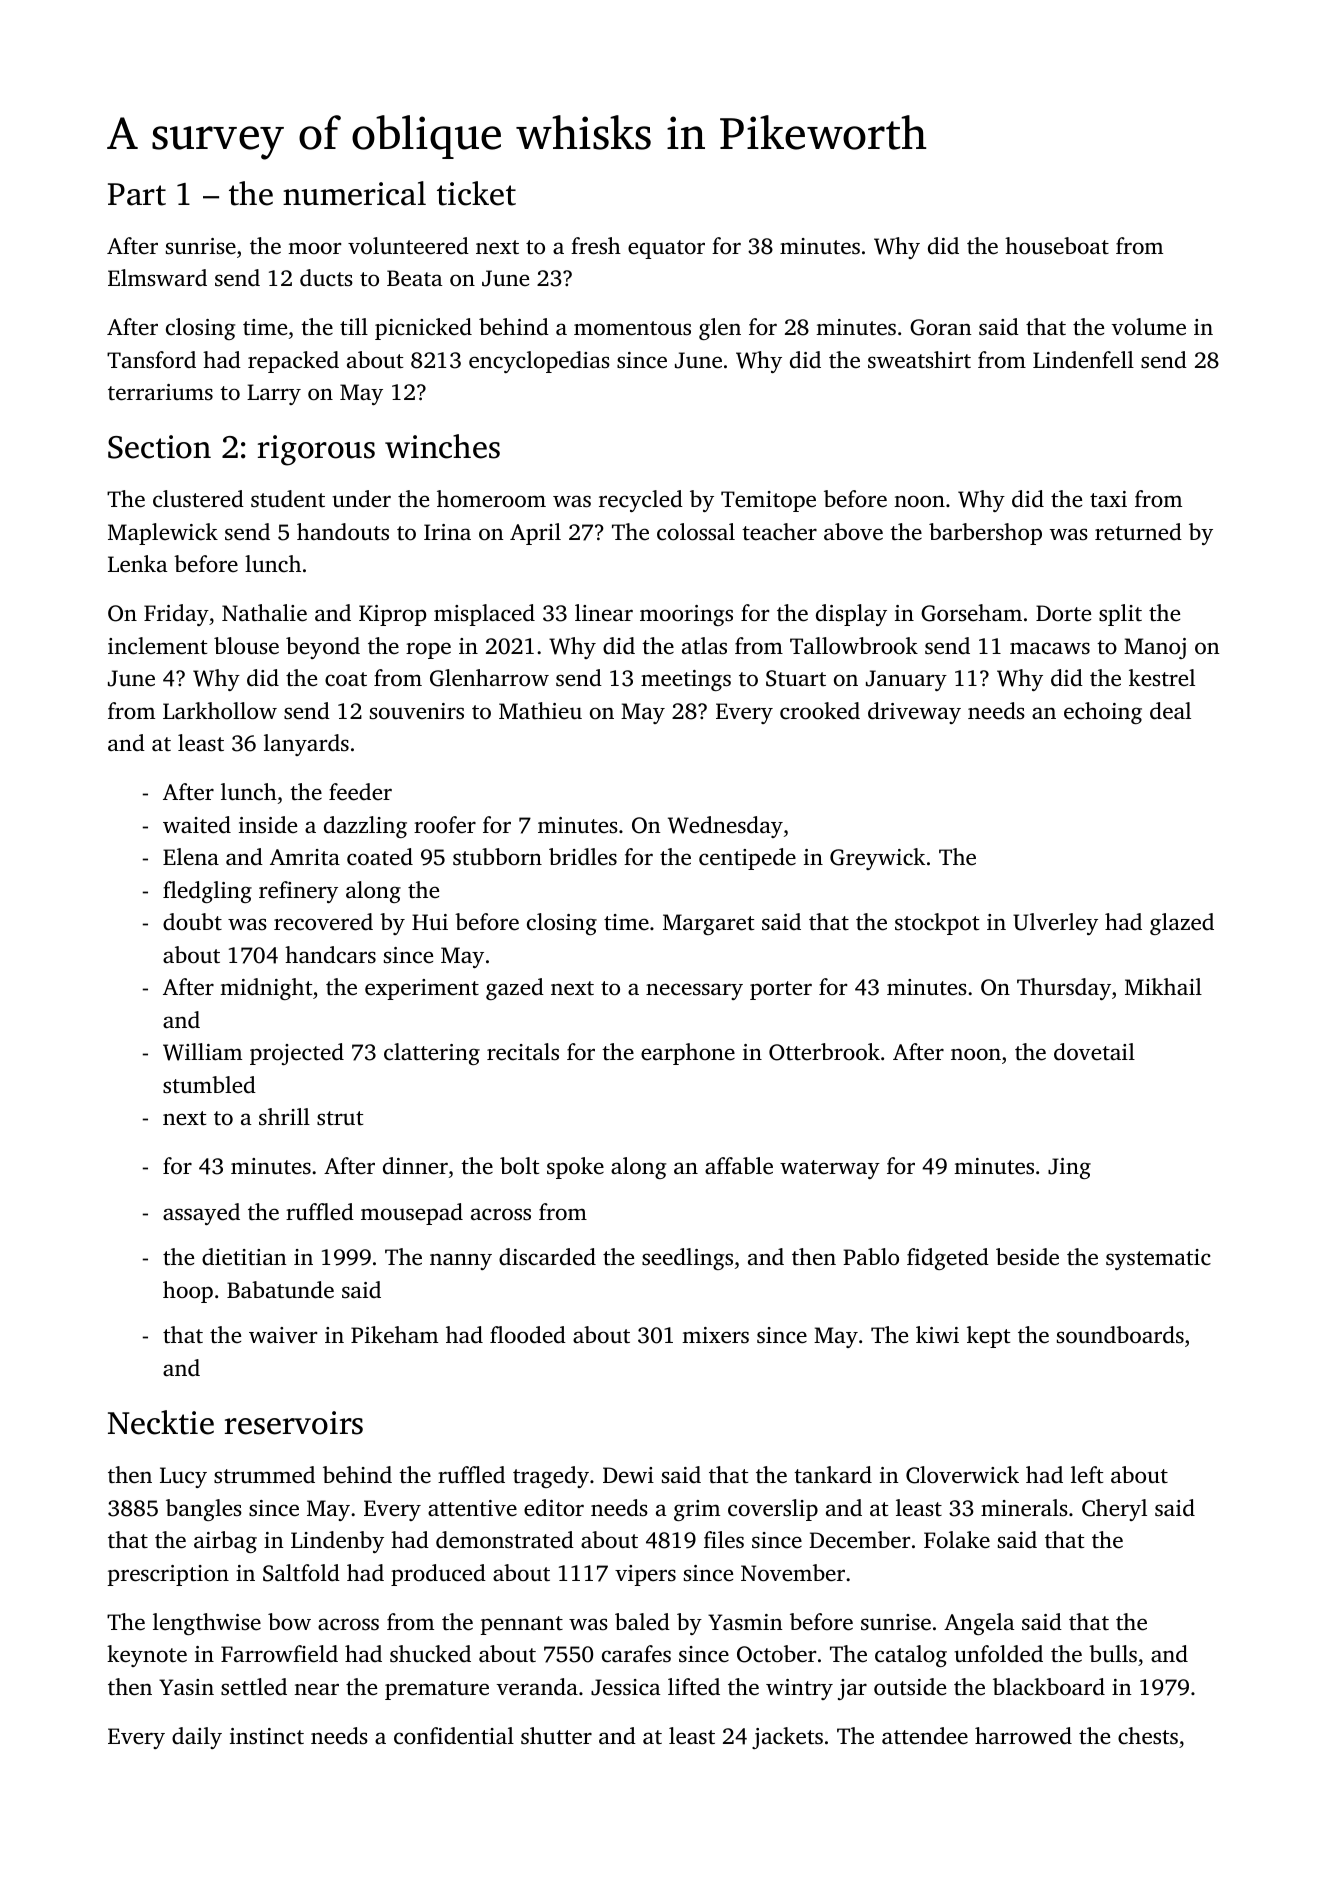 The width and height of the image is (1331, 1882). What do you see at coordinates (535, 534) in the image?
I see `April` at bounding box center [535, 534].
